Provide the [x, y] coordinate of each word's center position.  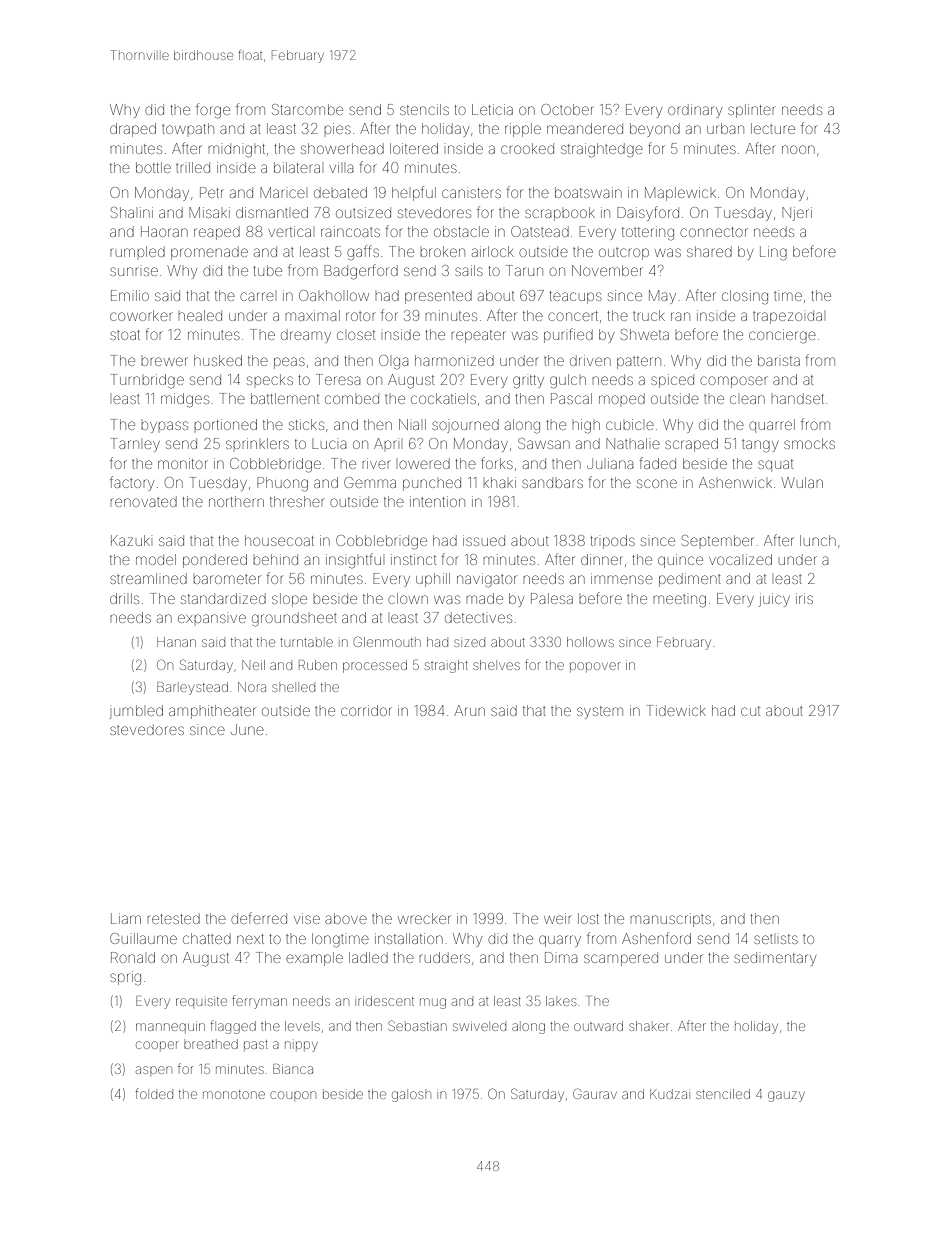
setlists [776, 939]
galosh [411, 1096]
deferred [259, 918]
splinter [752, 111]
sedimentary [775, 959]
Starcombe [307, 109]
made [484, 598]
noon [798, 149]
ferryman [259, 1002]
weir [558, 918]
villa [341, 167]
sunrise [134, 271]
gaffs [363, 253]
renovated [143, 501]
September [718, 540]
